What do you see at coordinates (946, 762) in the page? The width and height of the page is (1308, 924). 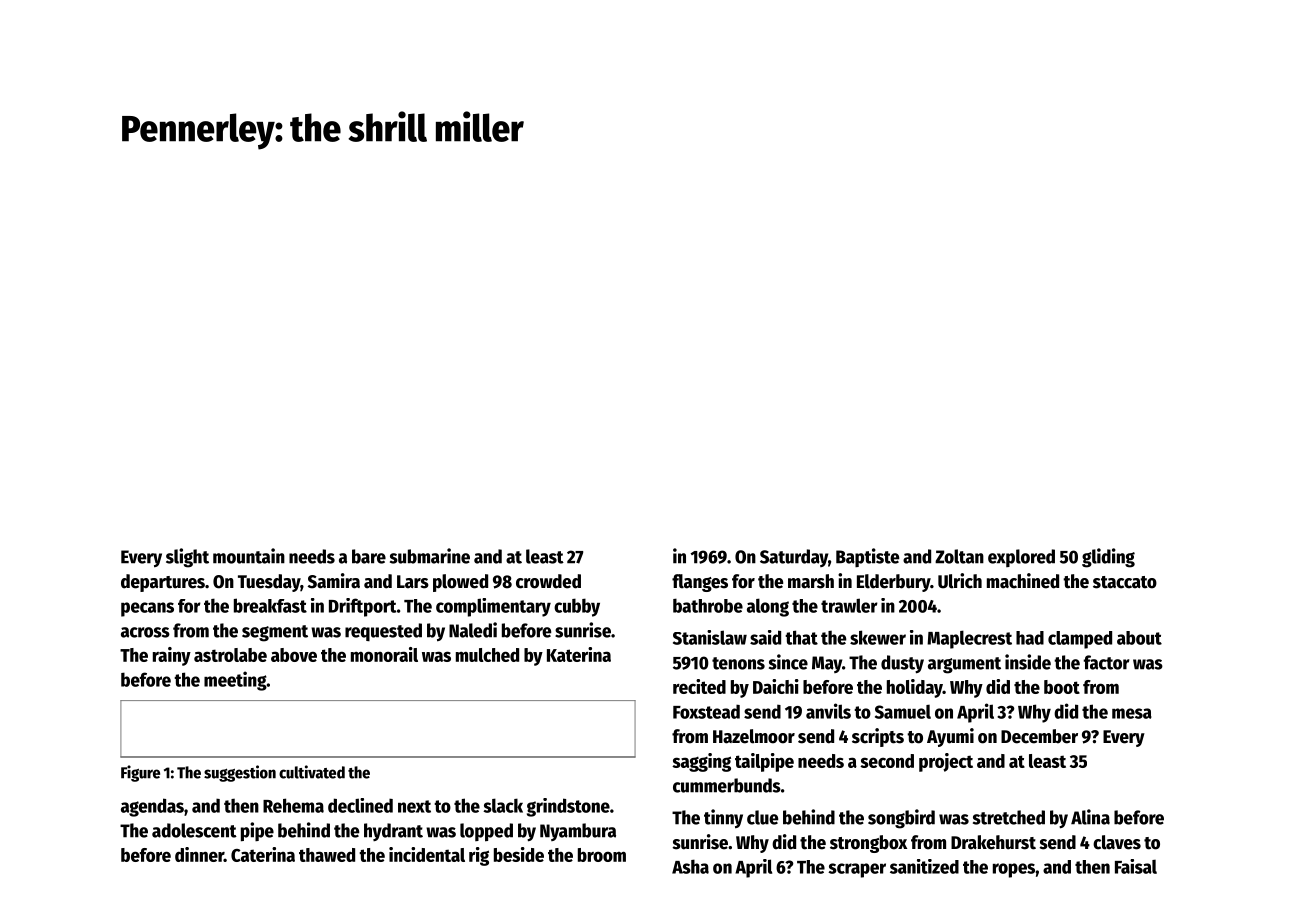 I see `project` at bounding box center [946, 762].
